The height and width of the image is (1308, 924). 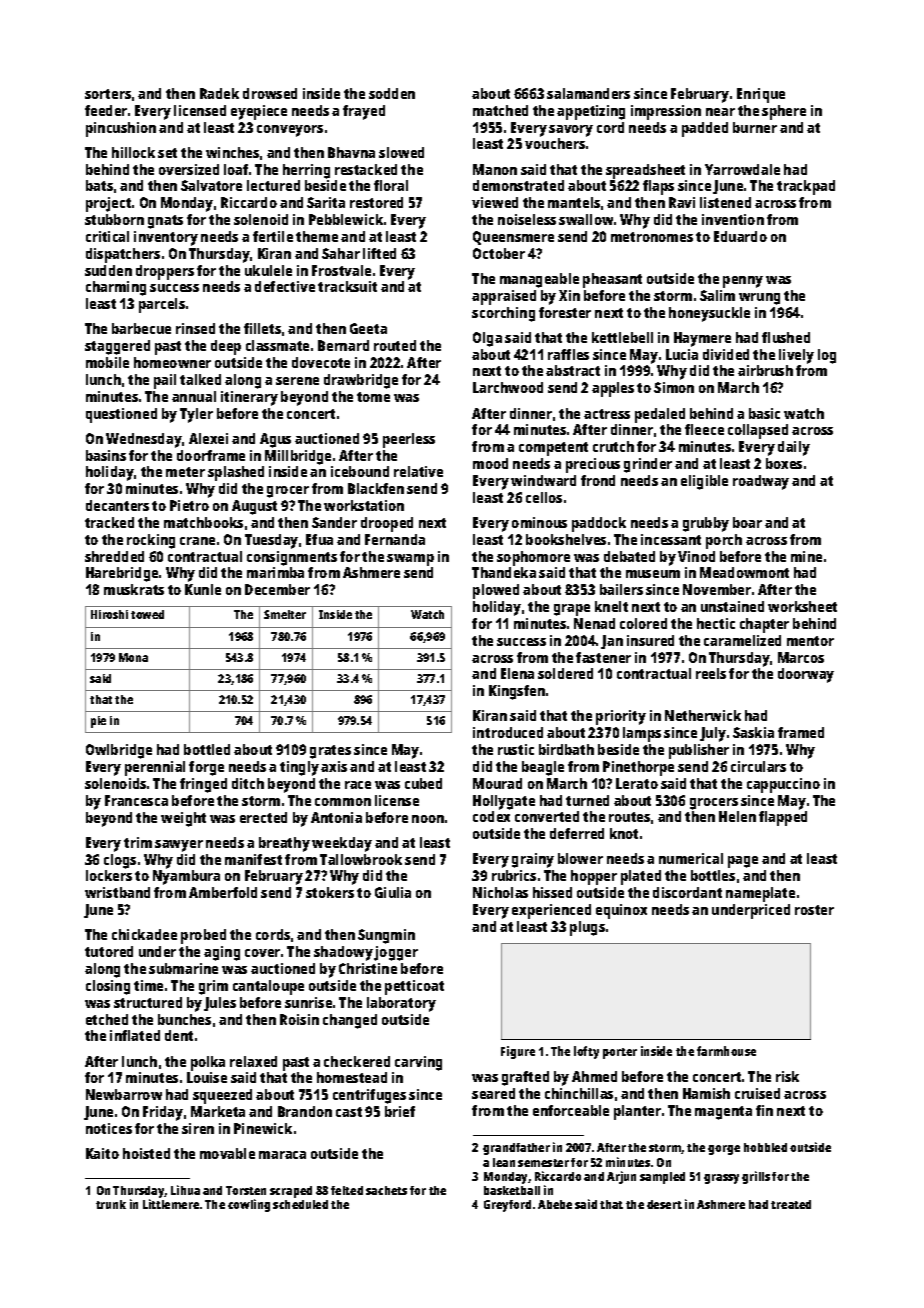 I want to click on gnats, so click(x=165, y=222).
